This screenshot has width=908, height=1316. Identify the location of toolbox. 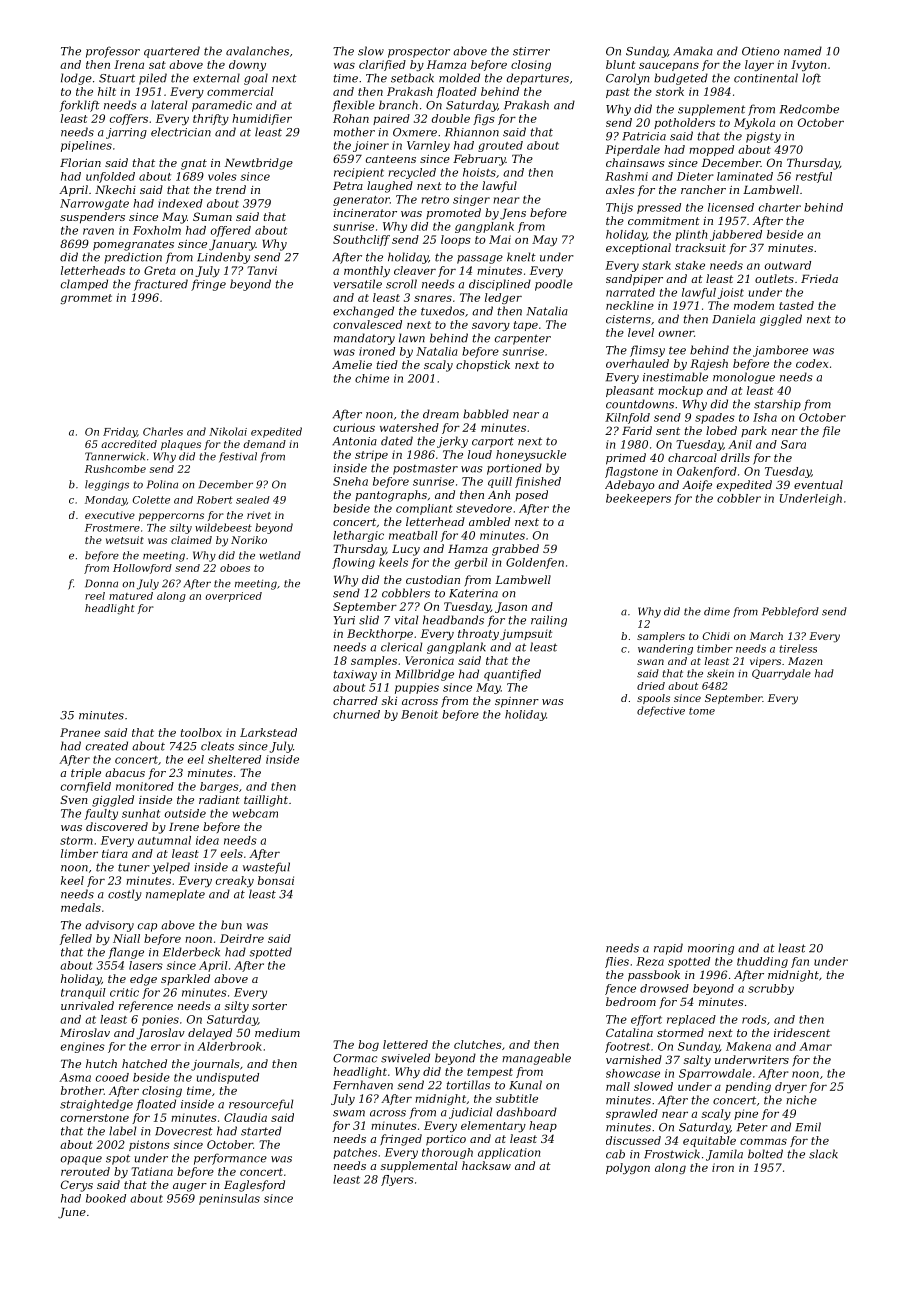
(201, 732).
